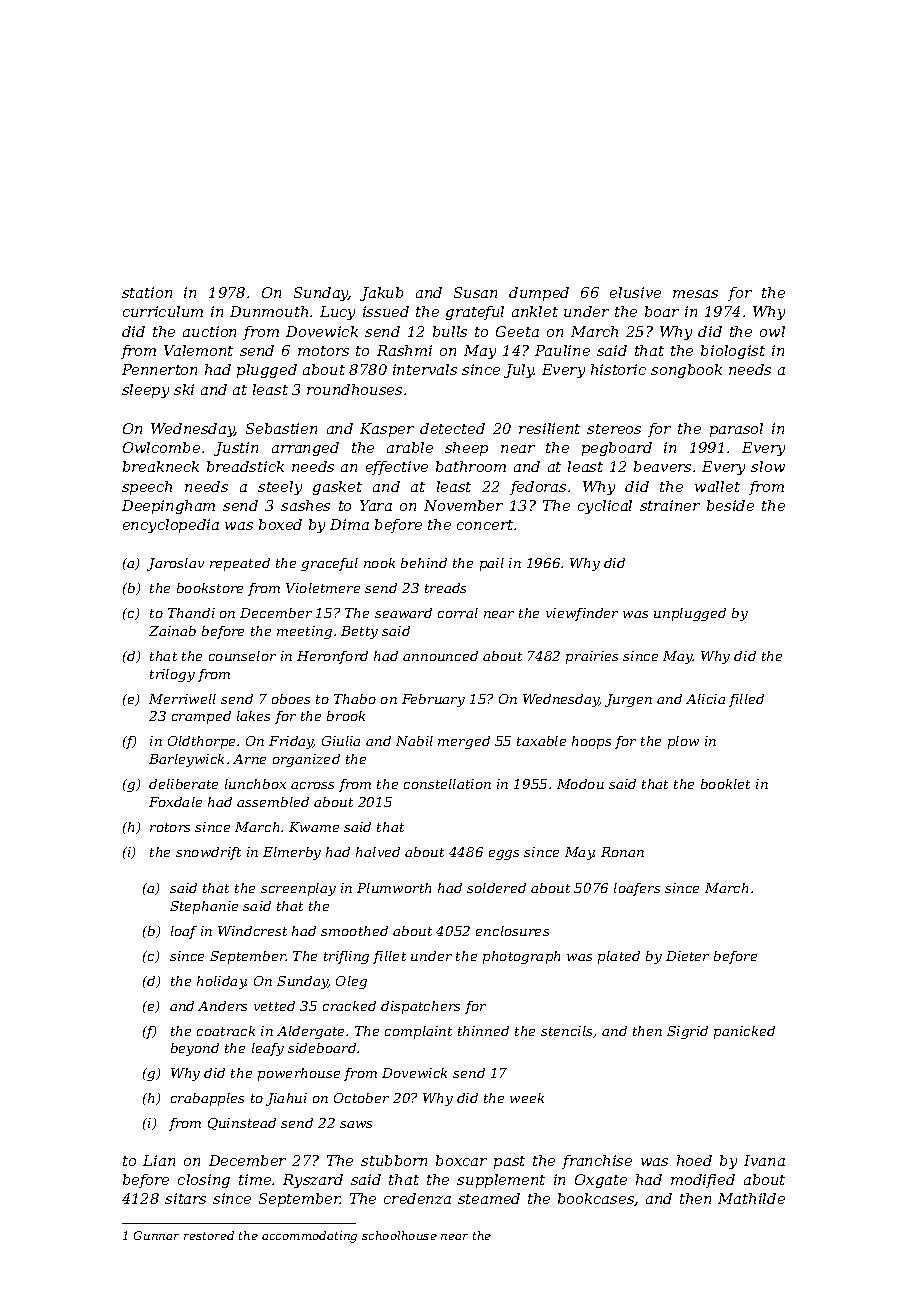 This document has height=1316, width=908. I want to click on Dima, so click(349, 524).
